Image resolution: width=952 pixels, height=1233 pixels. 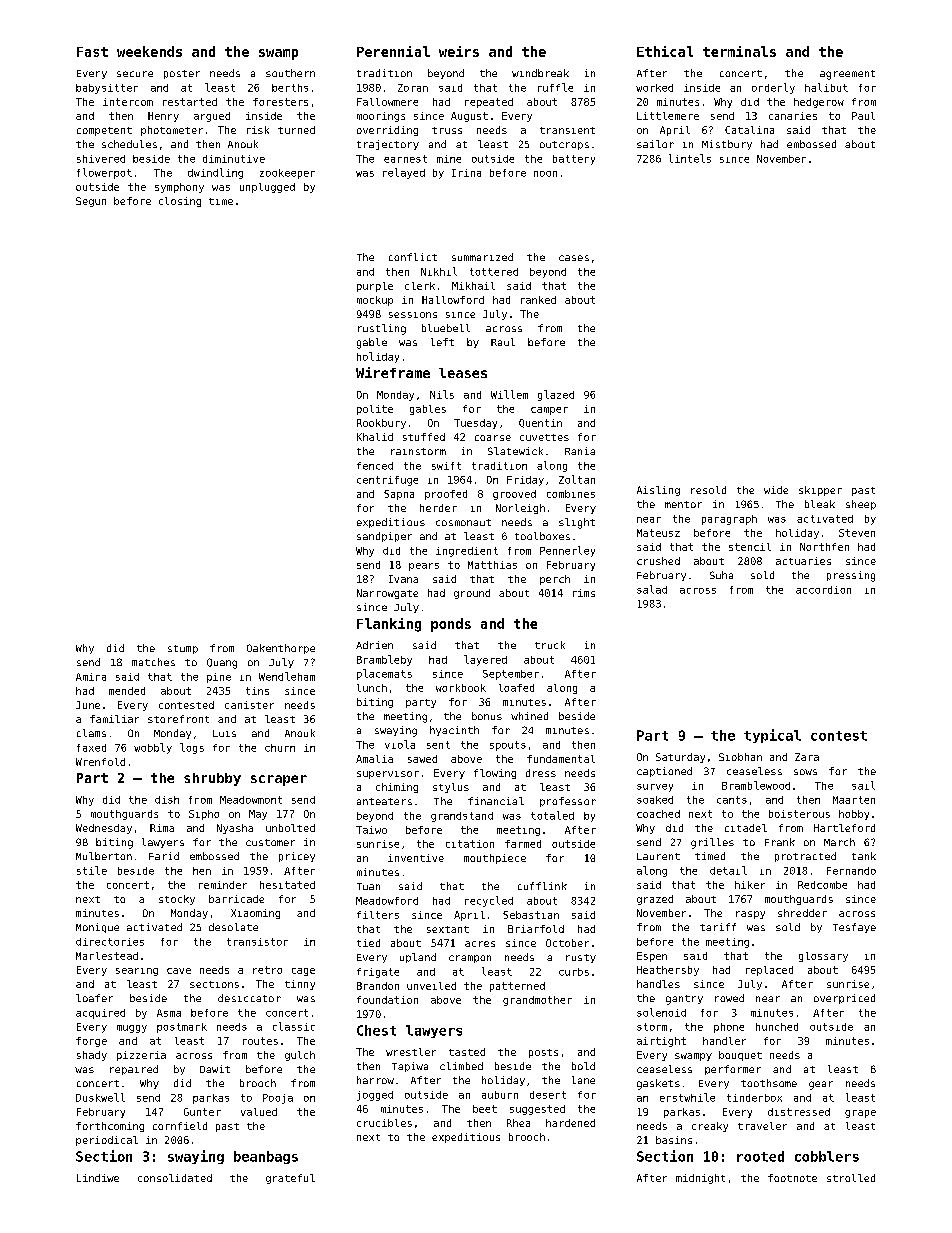 I want to click on centrifuge, so click(x=387, y=481).
